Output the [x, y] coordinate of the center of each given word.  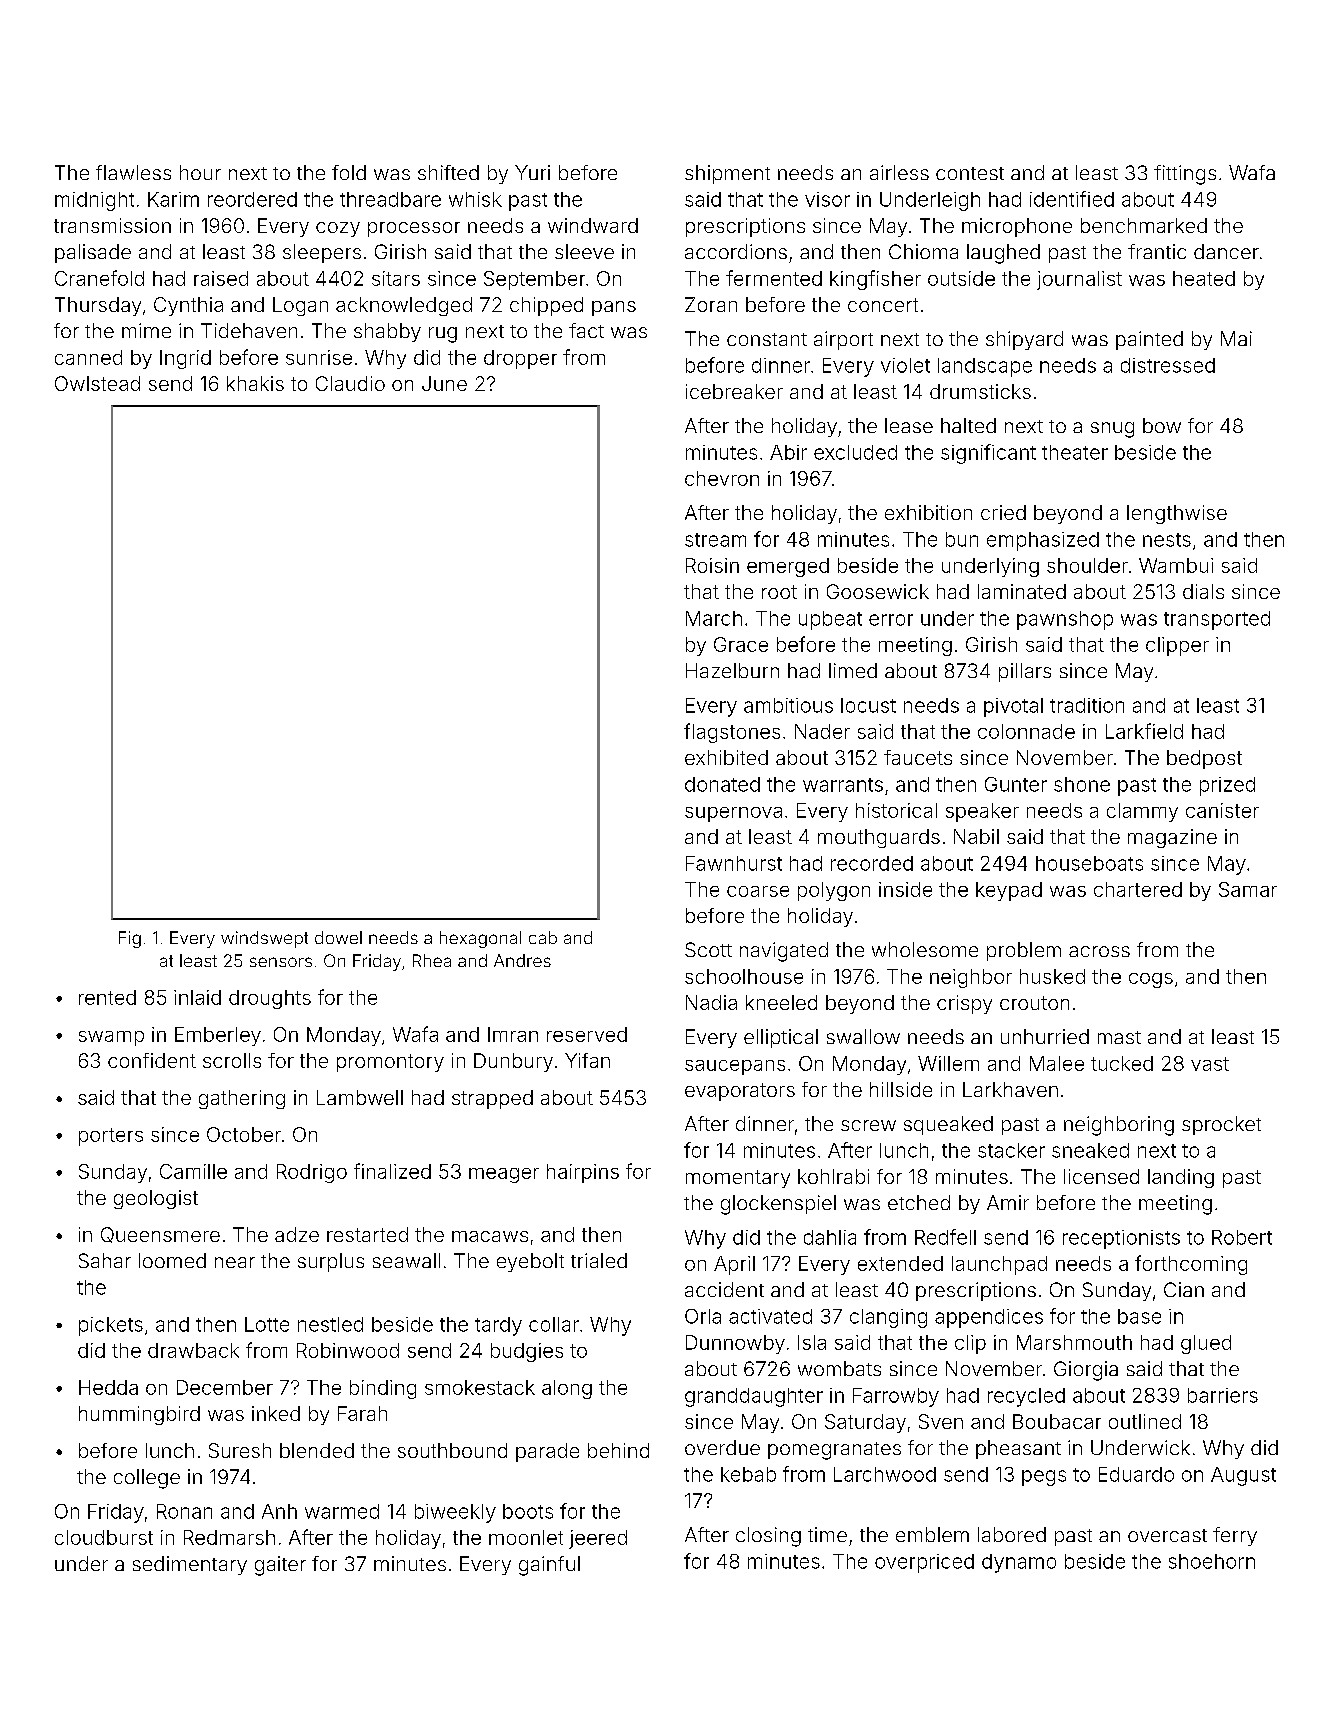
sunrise [319, 357]
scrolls [232, 1060]
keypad [1009, 891]
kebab [748, 1474]
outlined [1145, 1421]
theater [1075, 452]
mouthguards [879, 838]
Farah [362, 1413]
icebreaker [734, 391]
